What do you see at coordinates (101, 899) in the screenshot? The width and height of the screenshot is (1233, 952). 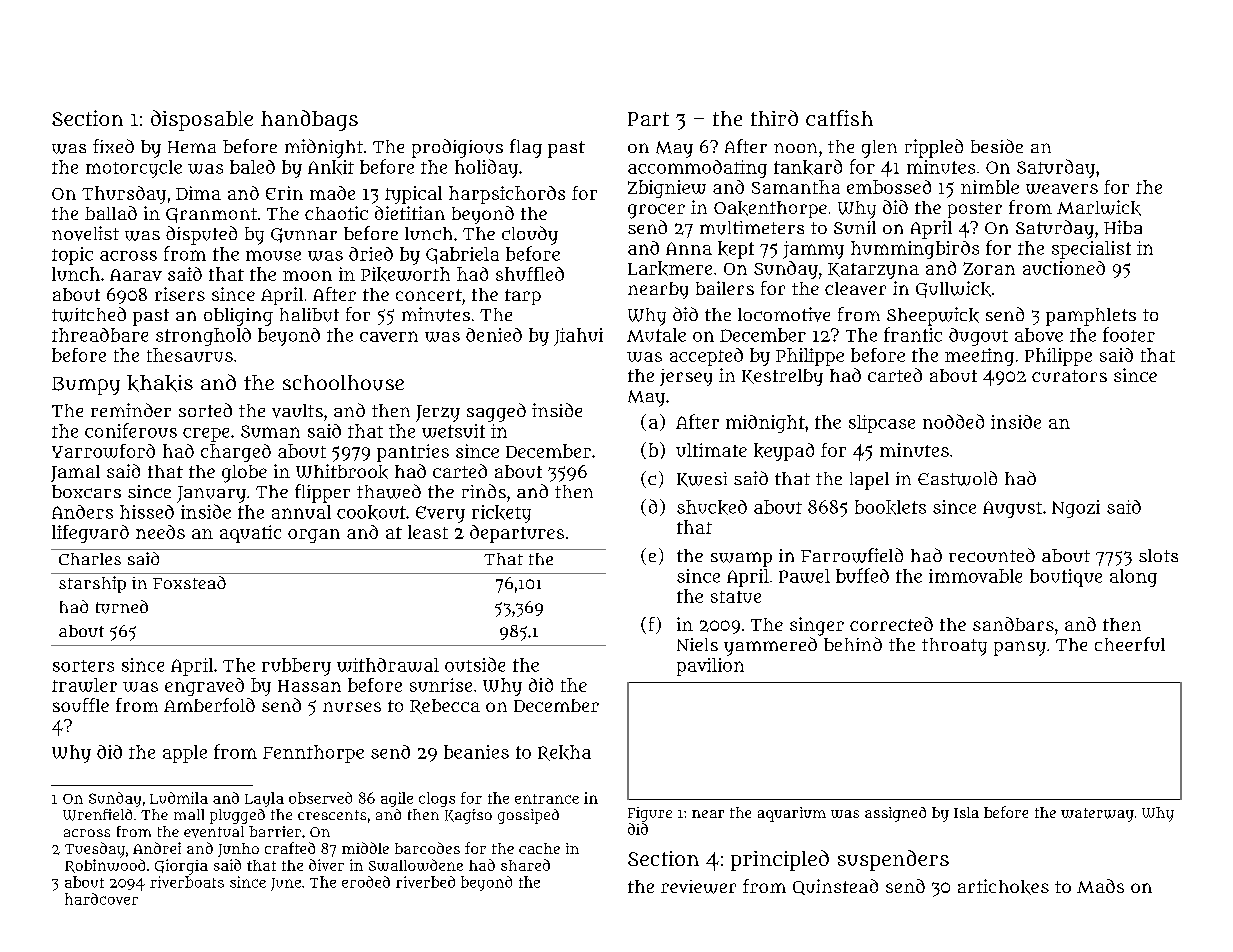 I see `hardcover` at bounding box center [101, 899].
